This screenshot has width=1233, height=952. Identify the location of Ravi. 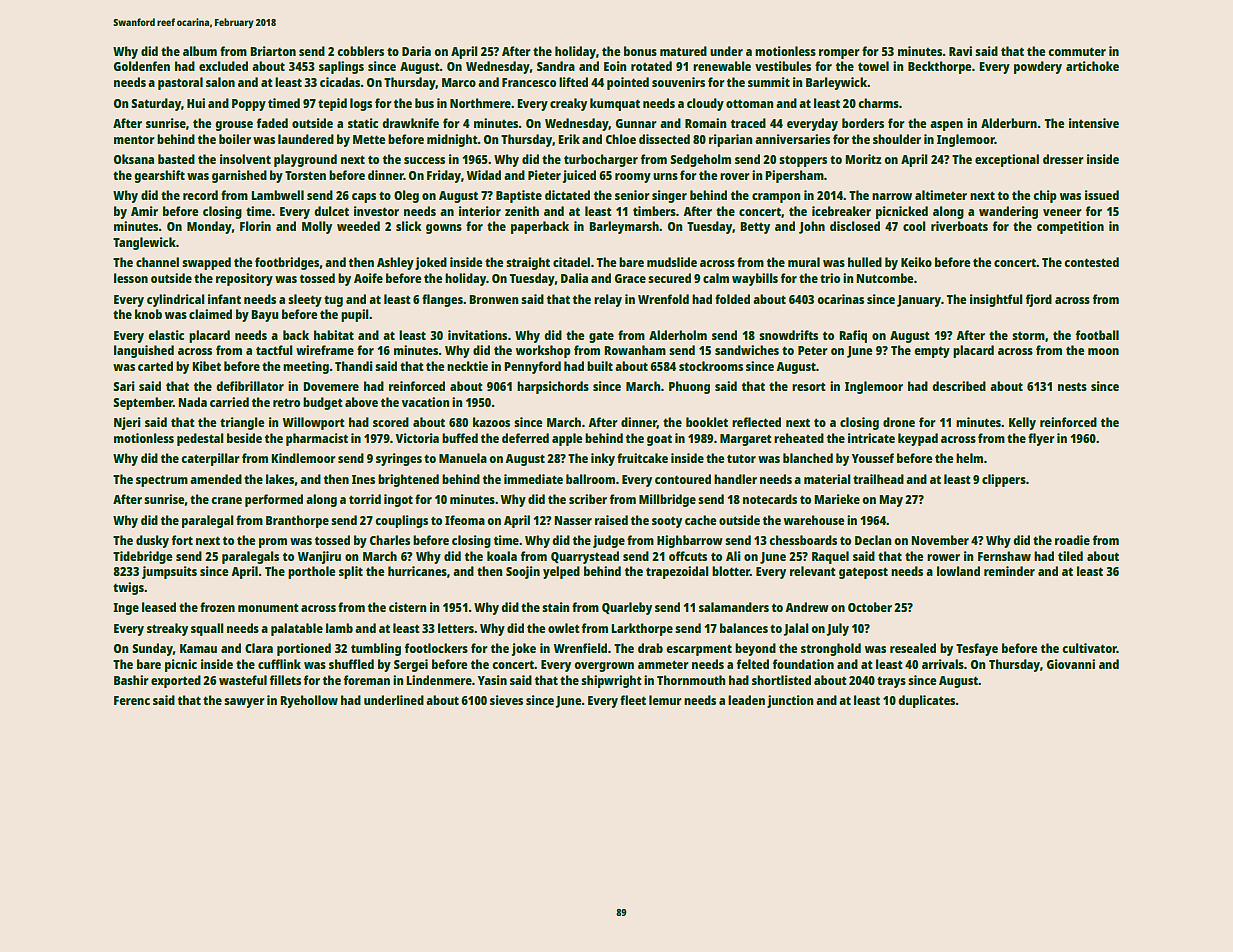
(960, 51).
